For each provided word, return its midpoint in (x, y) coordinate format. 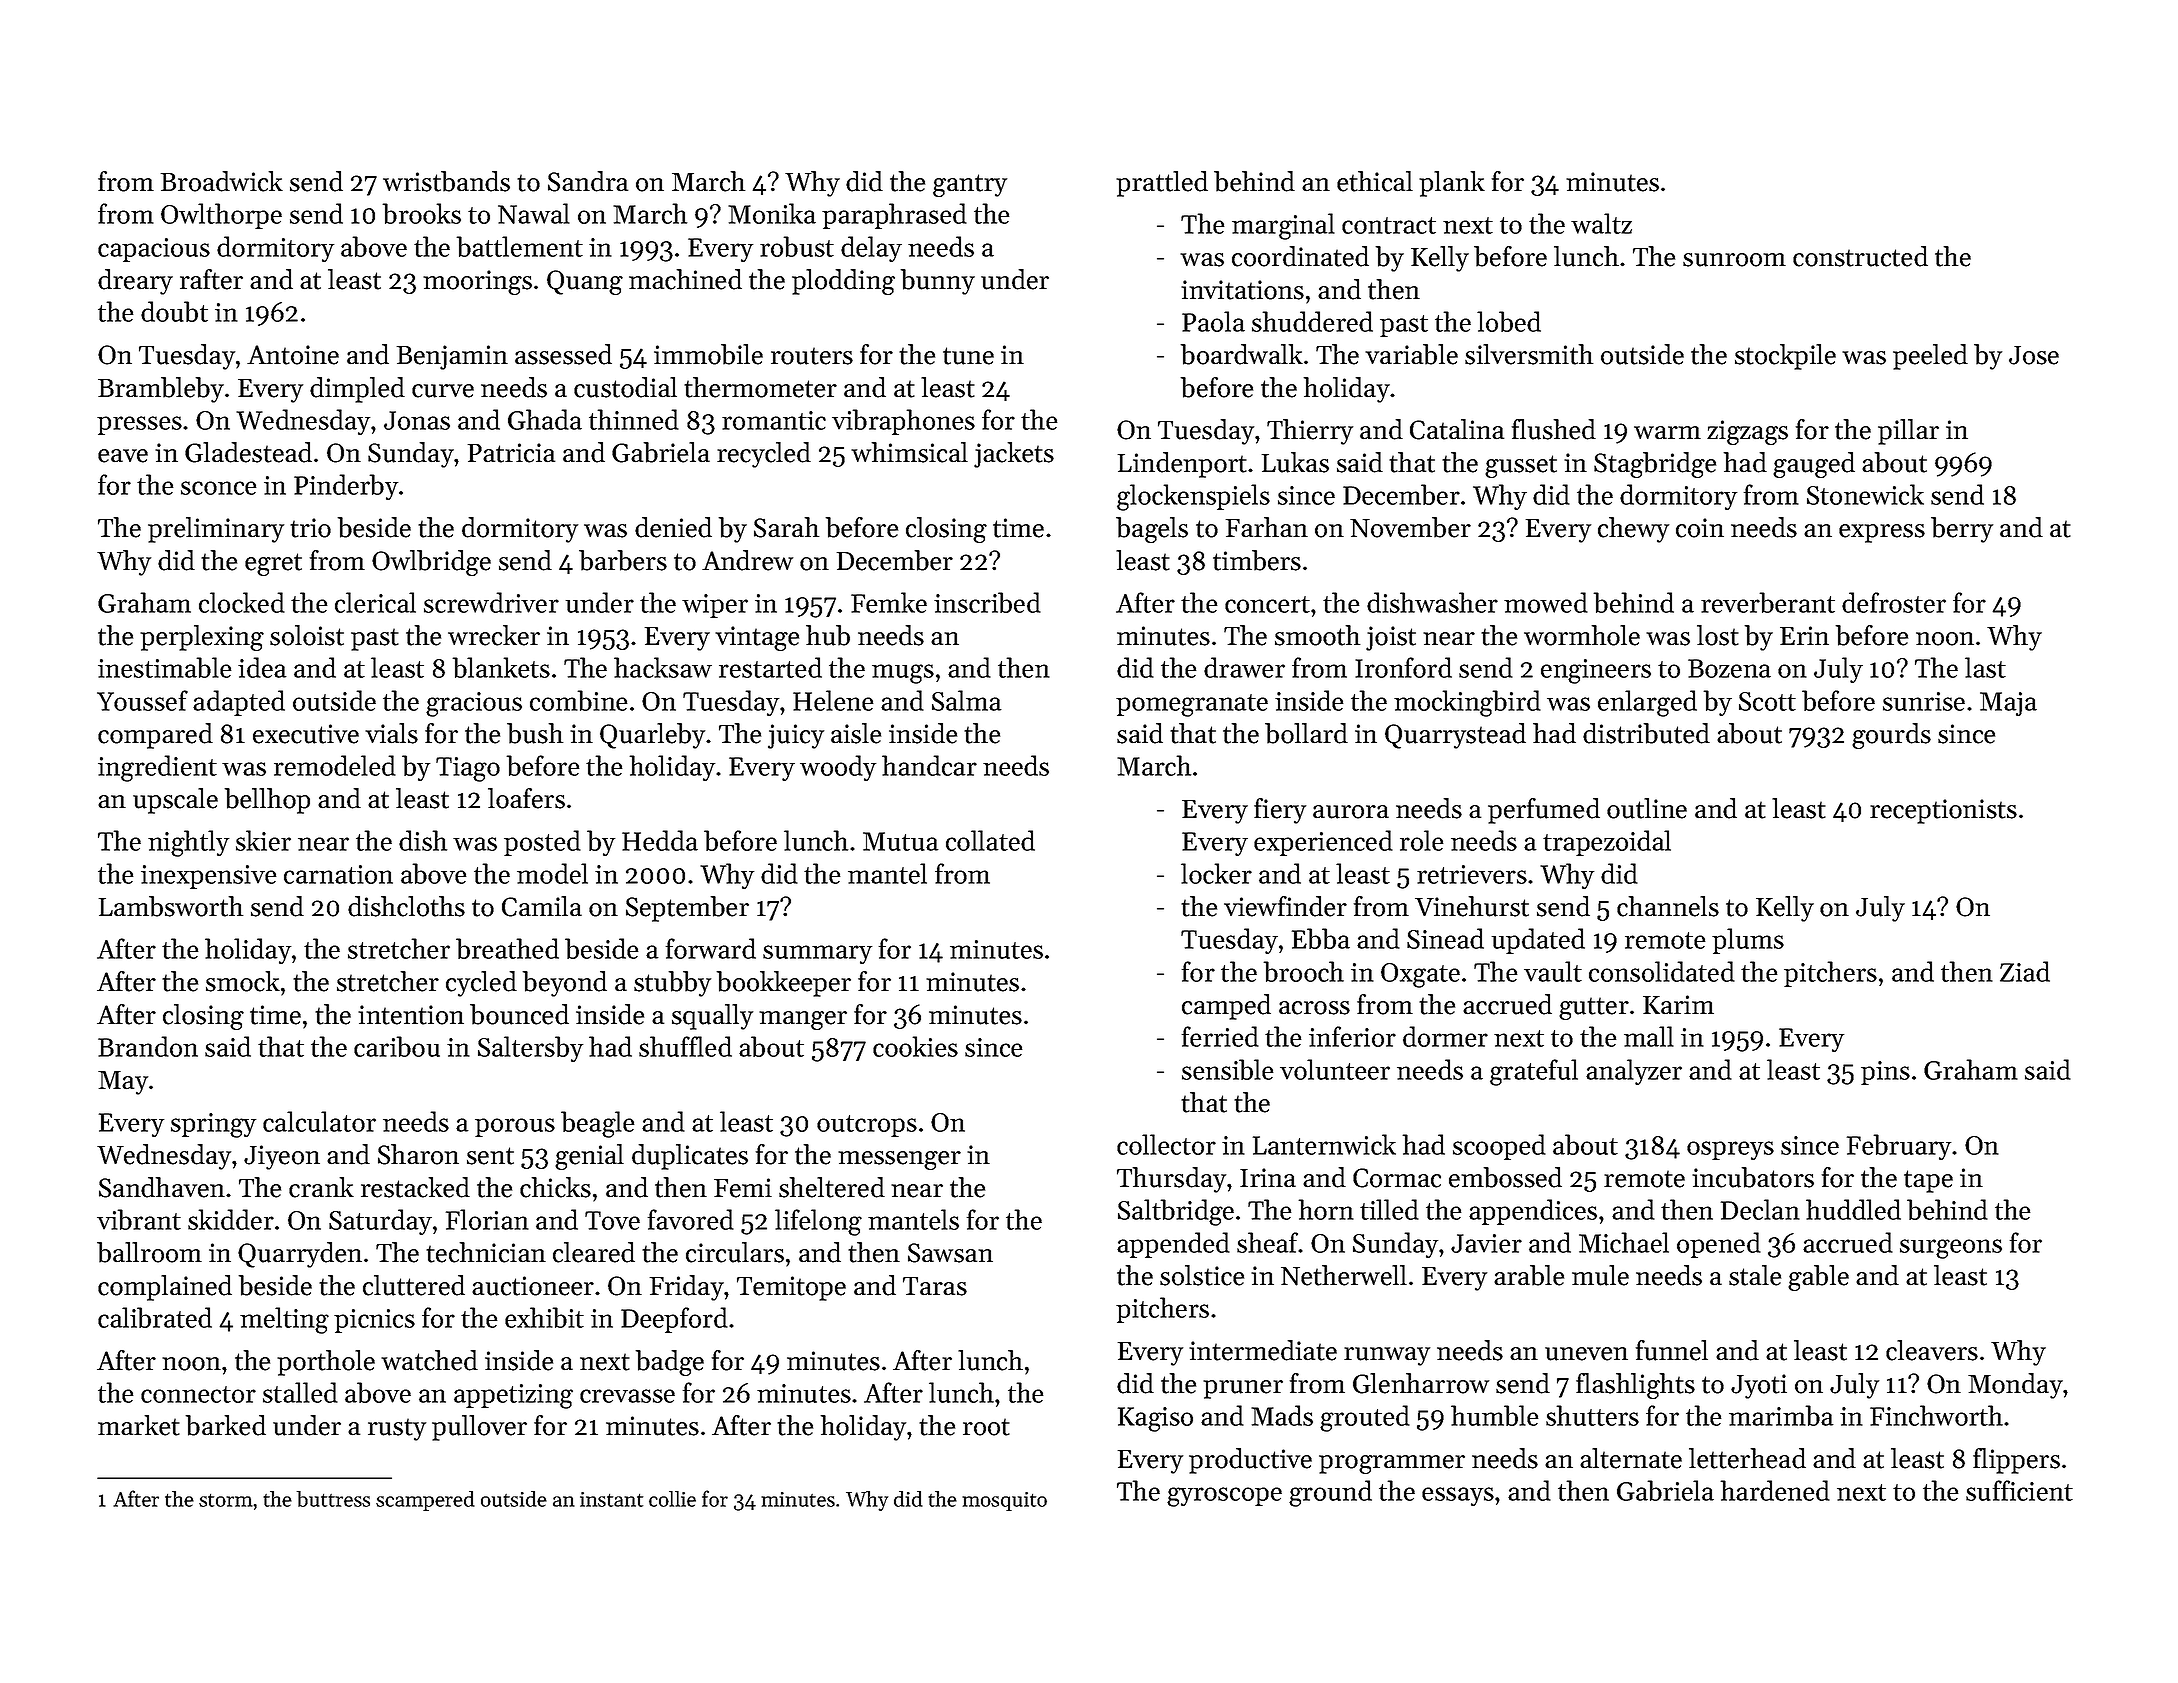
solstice (1202, 1275)
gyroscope (1224, 1497)
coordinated (1300, 256)
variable (1411, 354)
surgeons (1951, 1249)
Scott (1767, 701)
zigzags (1747, 432)
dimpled (357, 390)
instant (611, 1499)
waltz (1601, 223)
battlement (519, 246)
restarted (770, 667)
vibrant (139, 1219)
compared (155, 736)
